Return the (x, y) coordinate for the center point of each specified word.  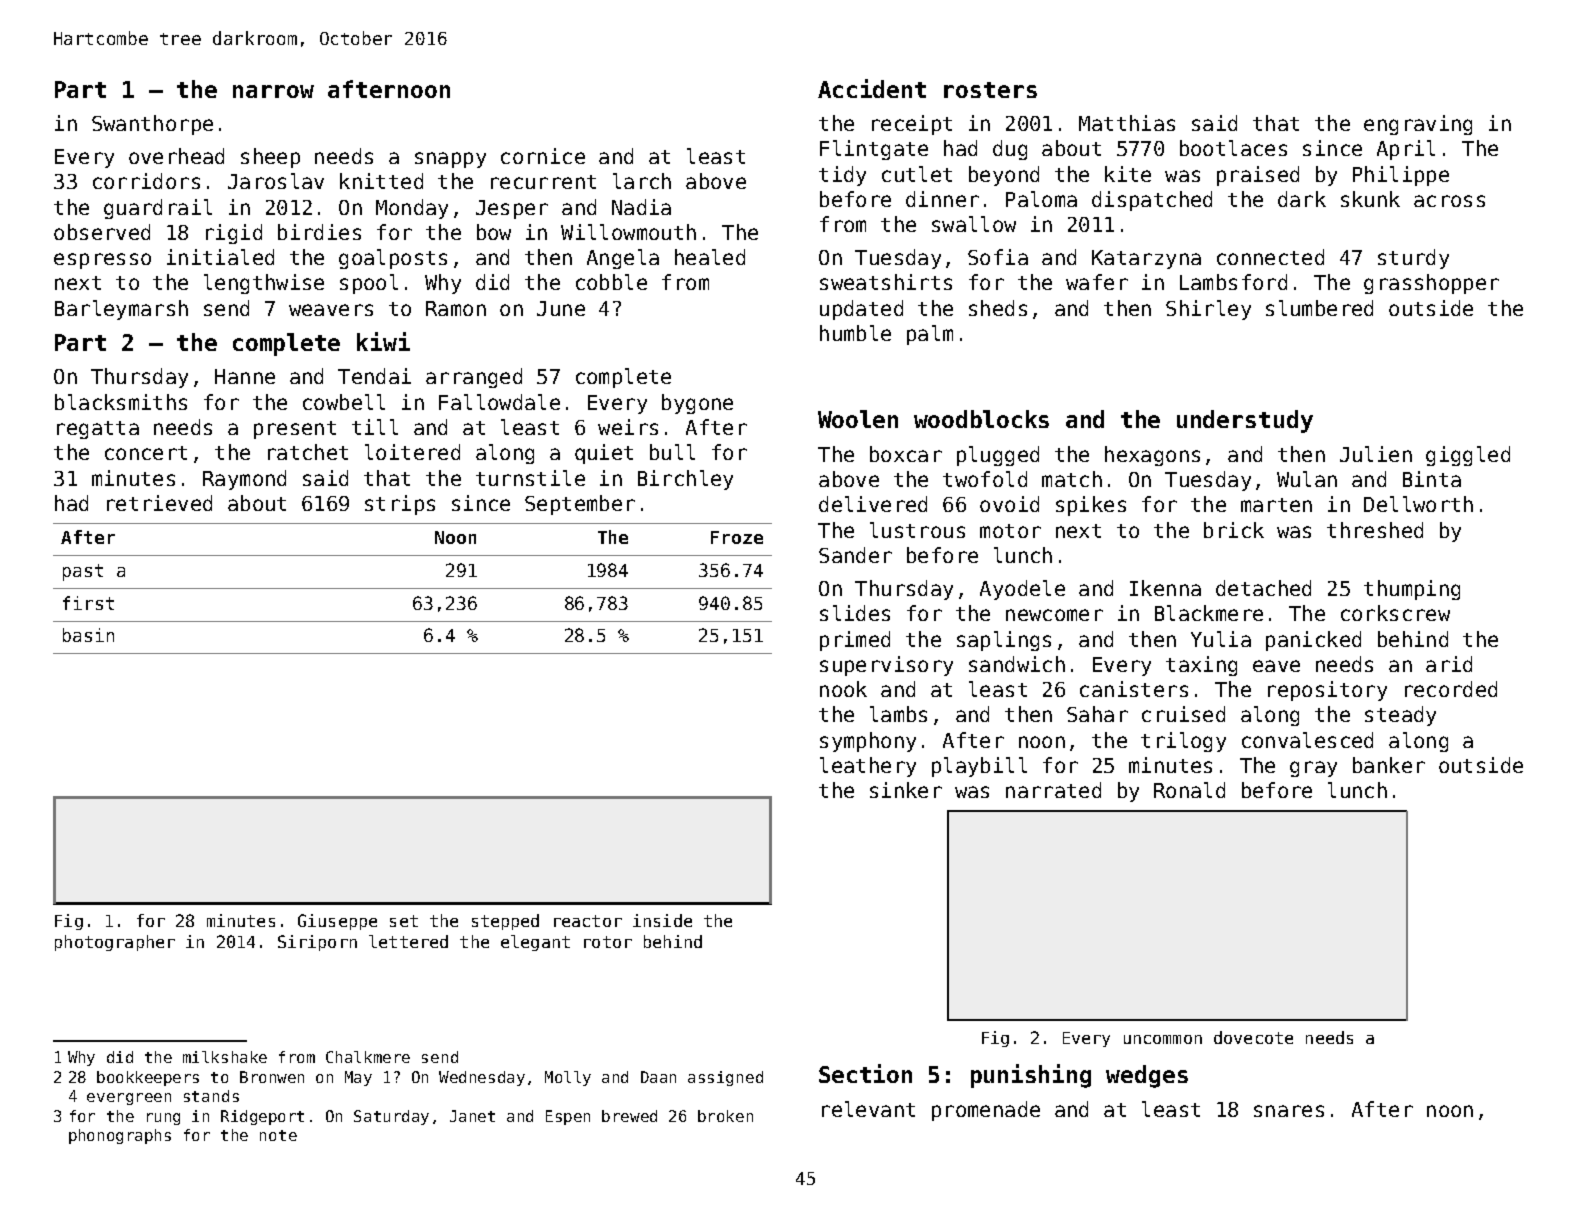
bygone (697, 404)
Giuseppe (337, 922)
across (1449, 201)
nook (843, 689)
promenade (986, 1111)
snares (1289, 1111)
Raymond (244, 480)
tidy (842, 176)
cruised (1183, 714)
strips (400, 505)
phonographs (120, 1136)
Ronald (1189, 790)
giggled (1468, 456)
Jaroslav (276, 181)
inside (662, 920)
